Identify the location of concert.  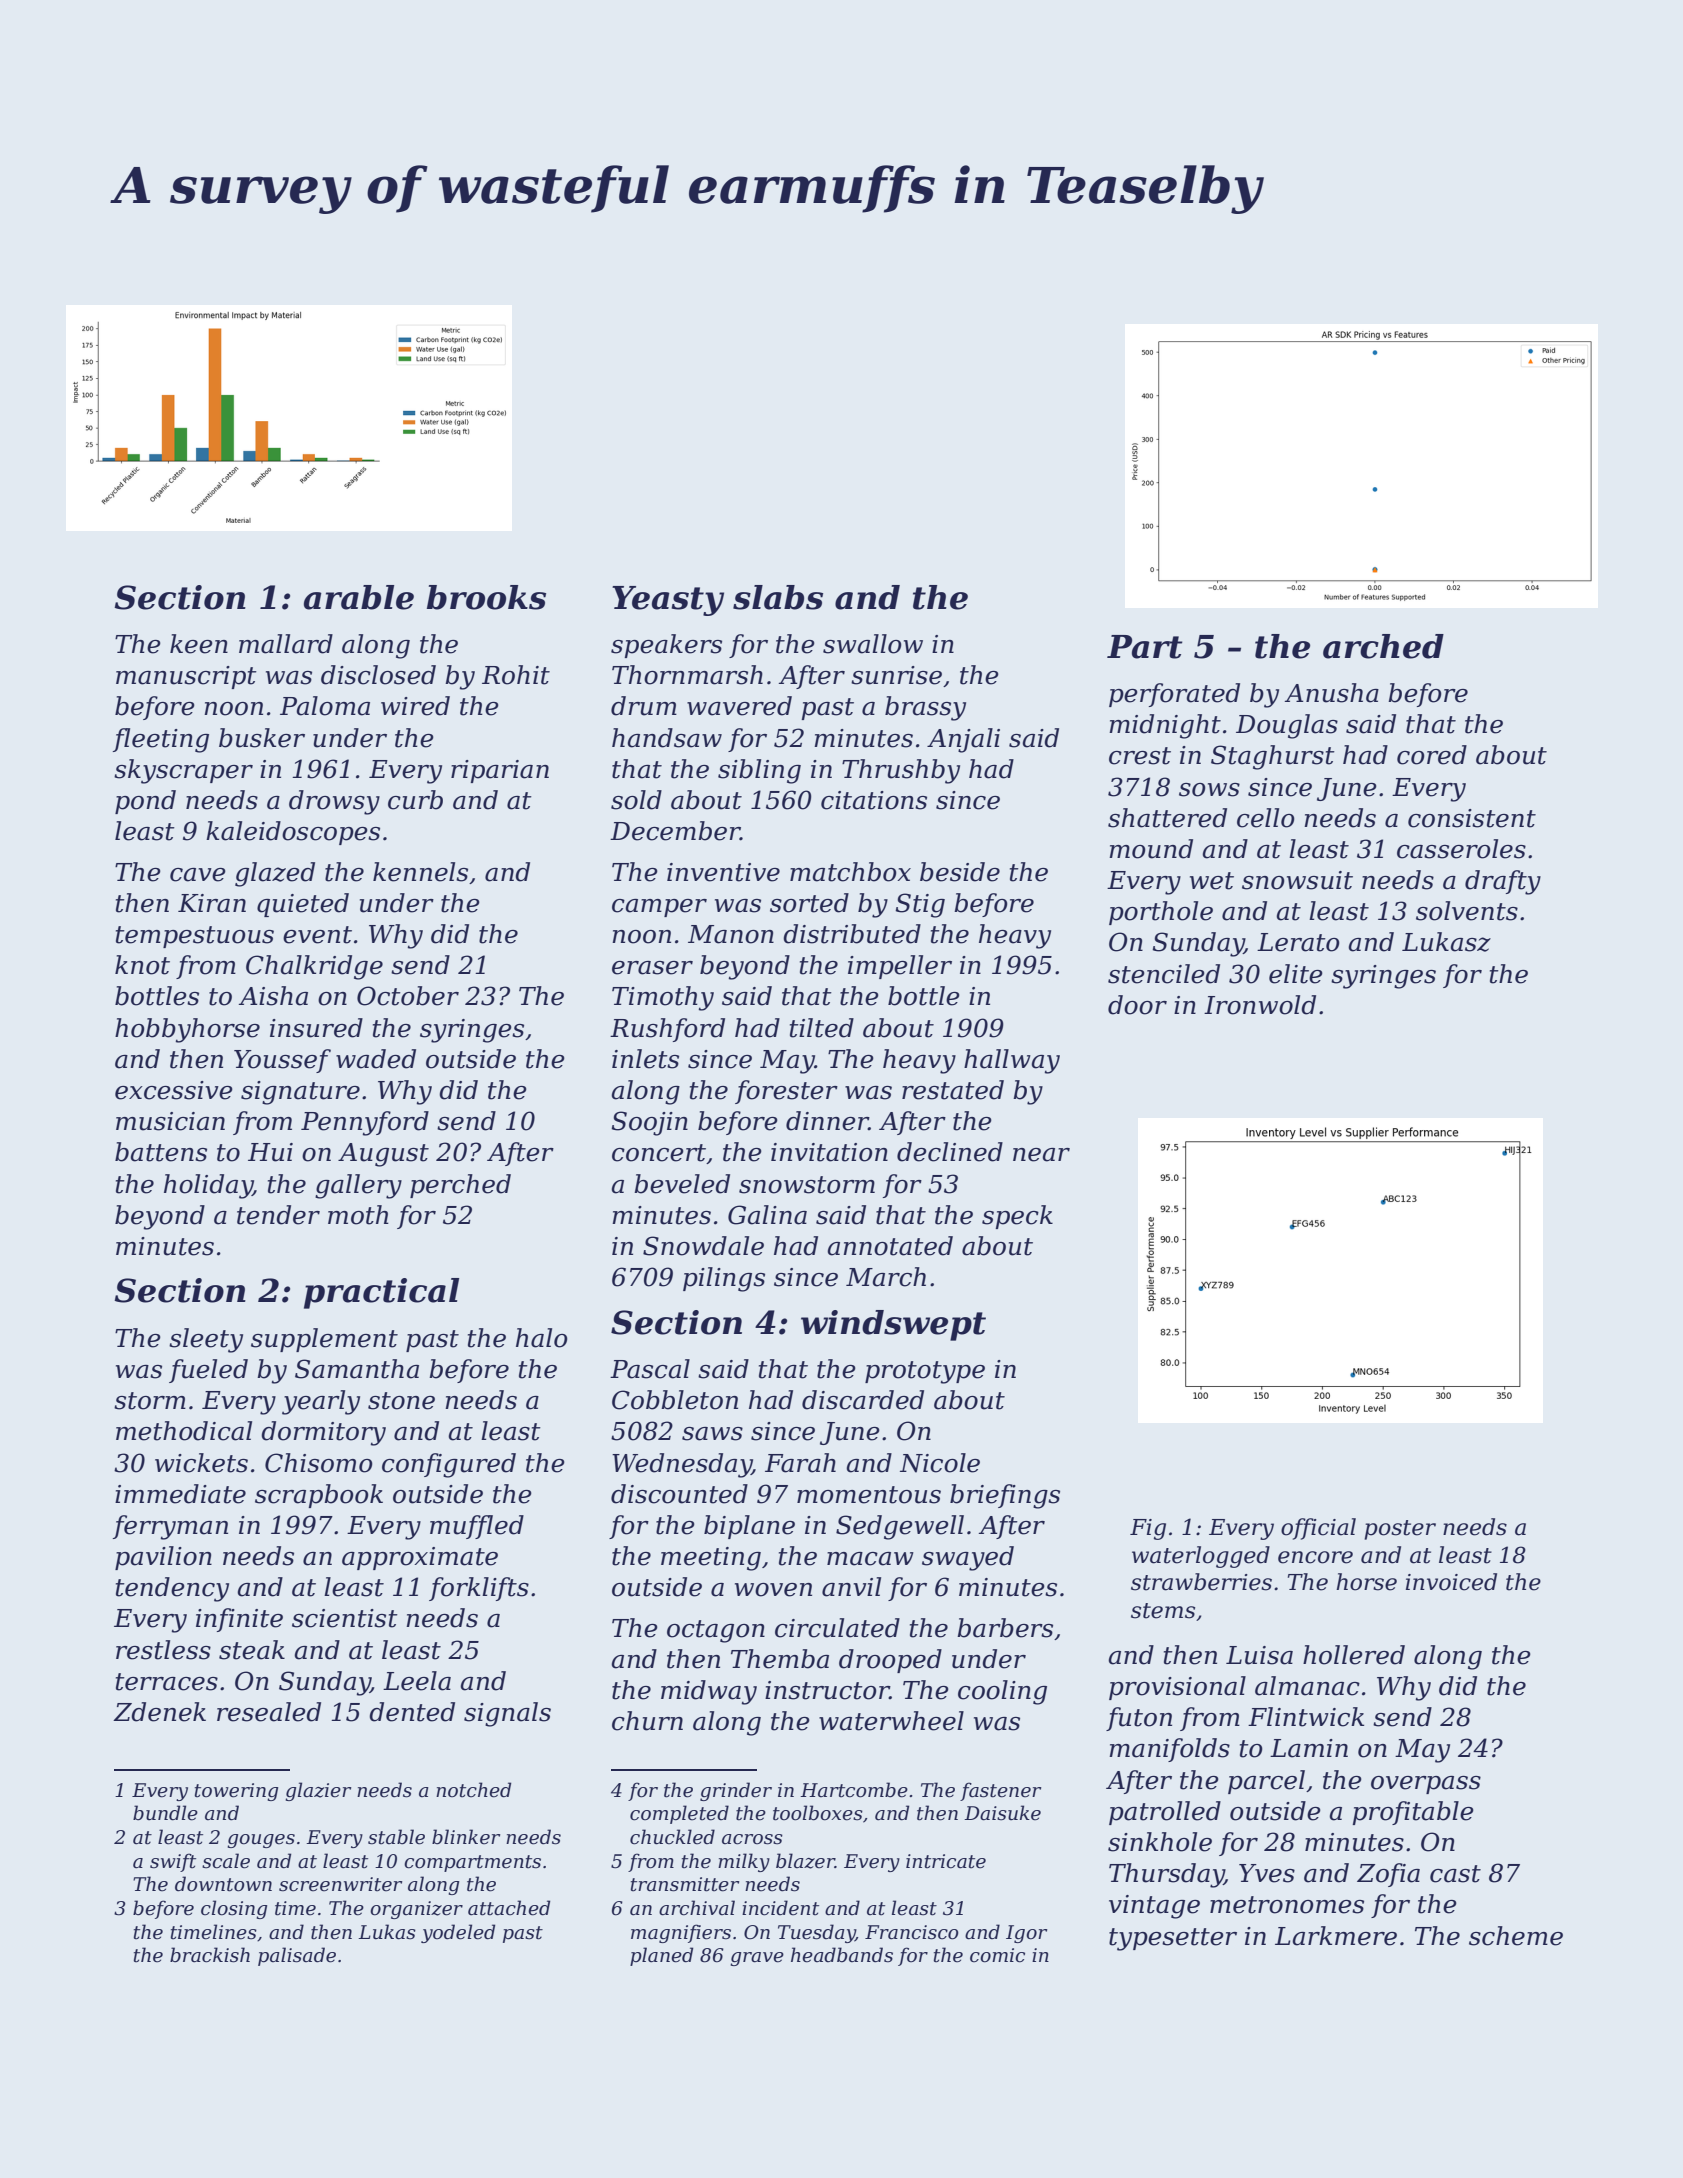
(659, 1154).
